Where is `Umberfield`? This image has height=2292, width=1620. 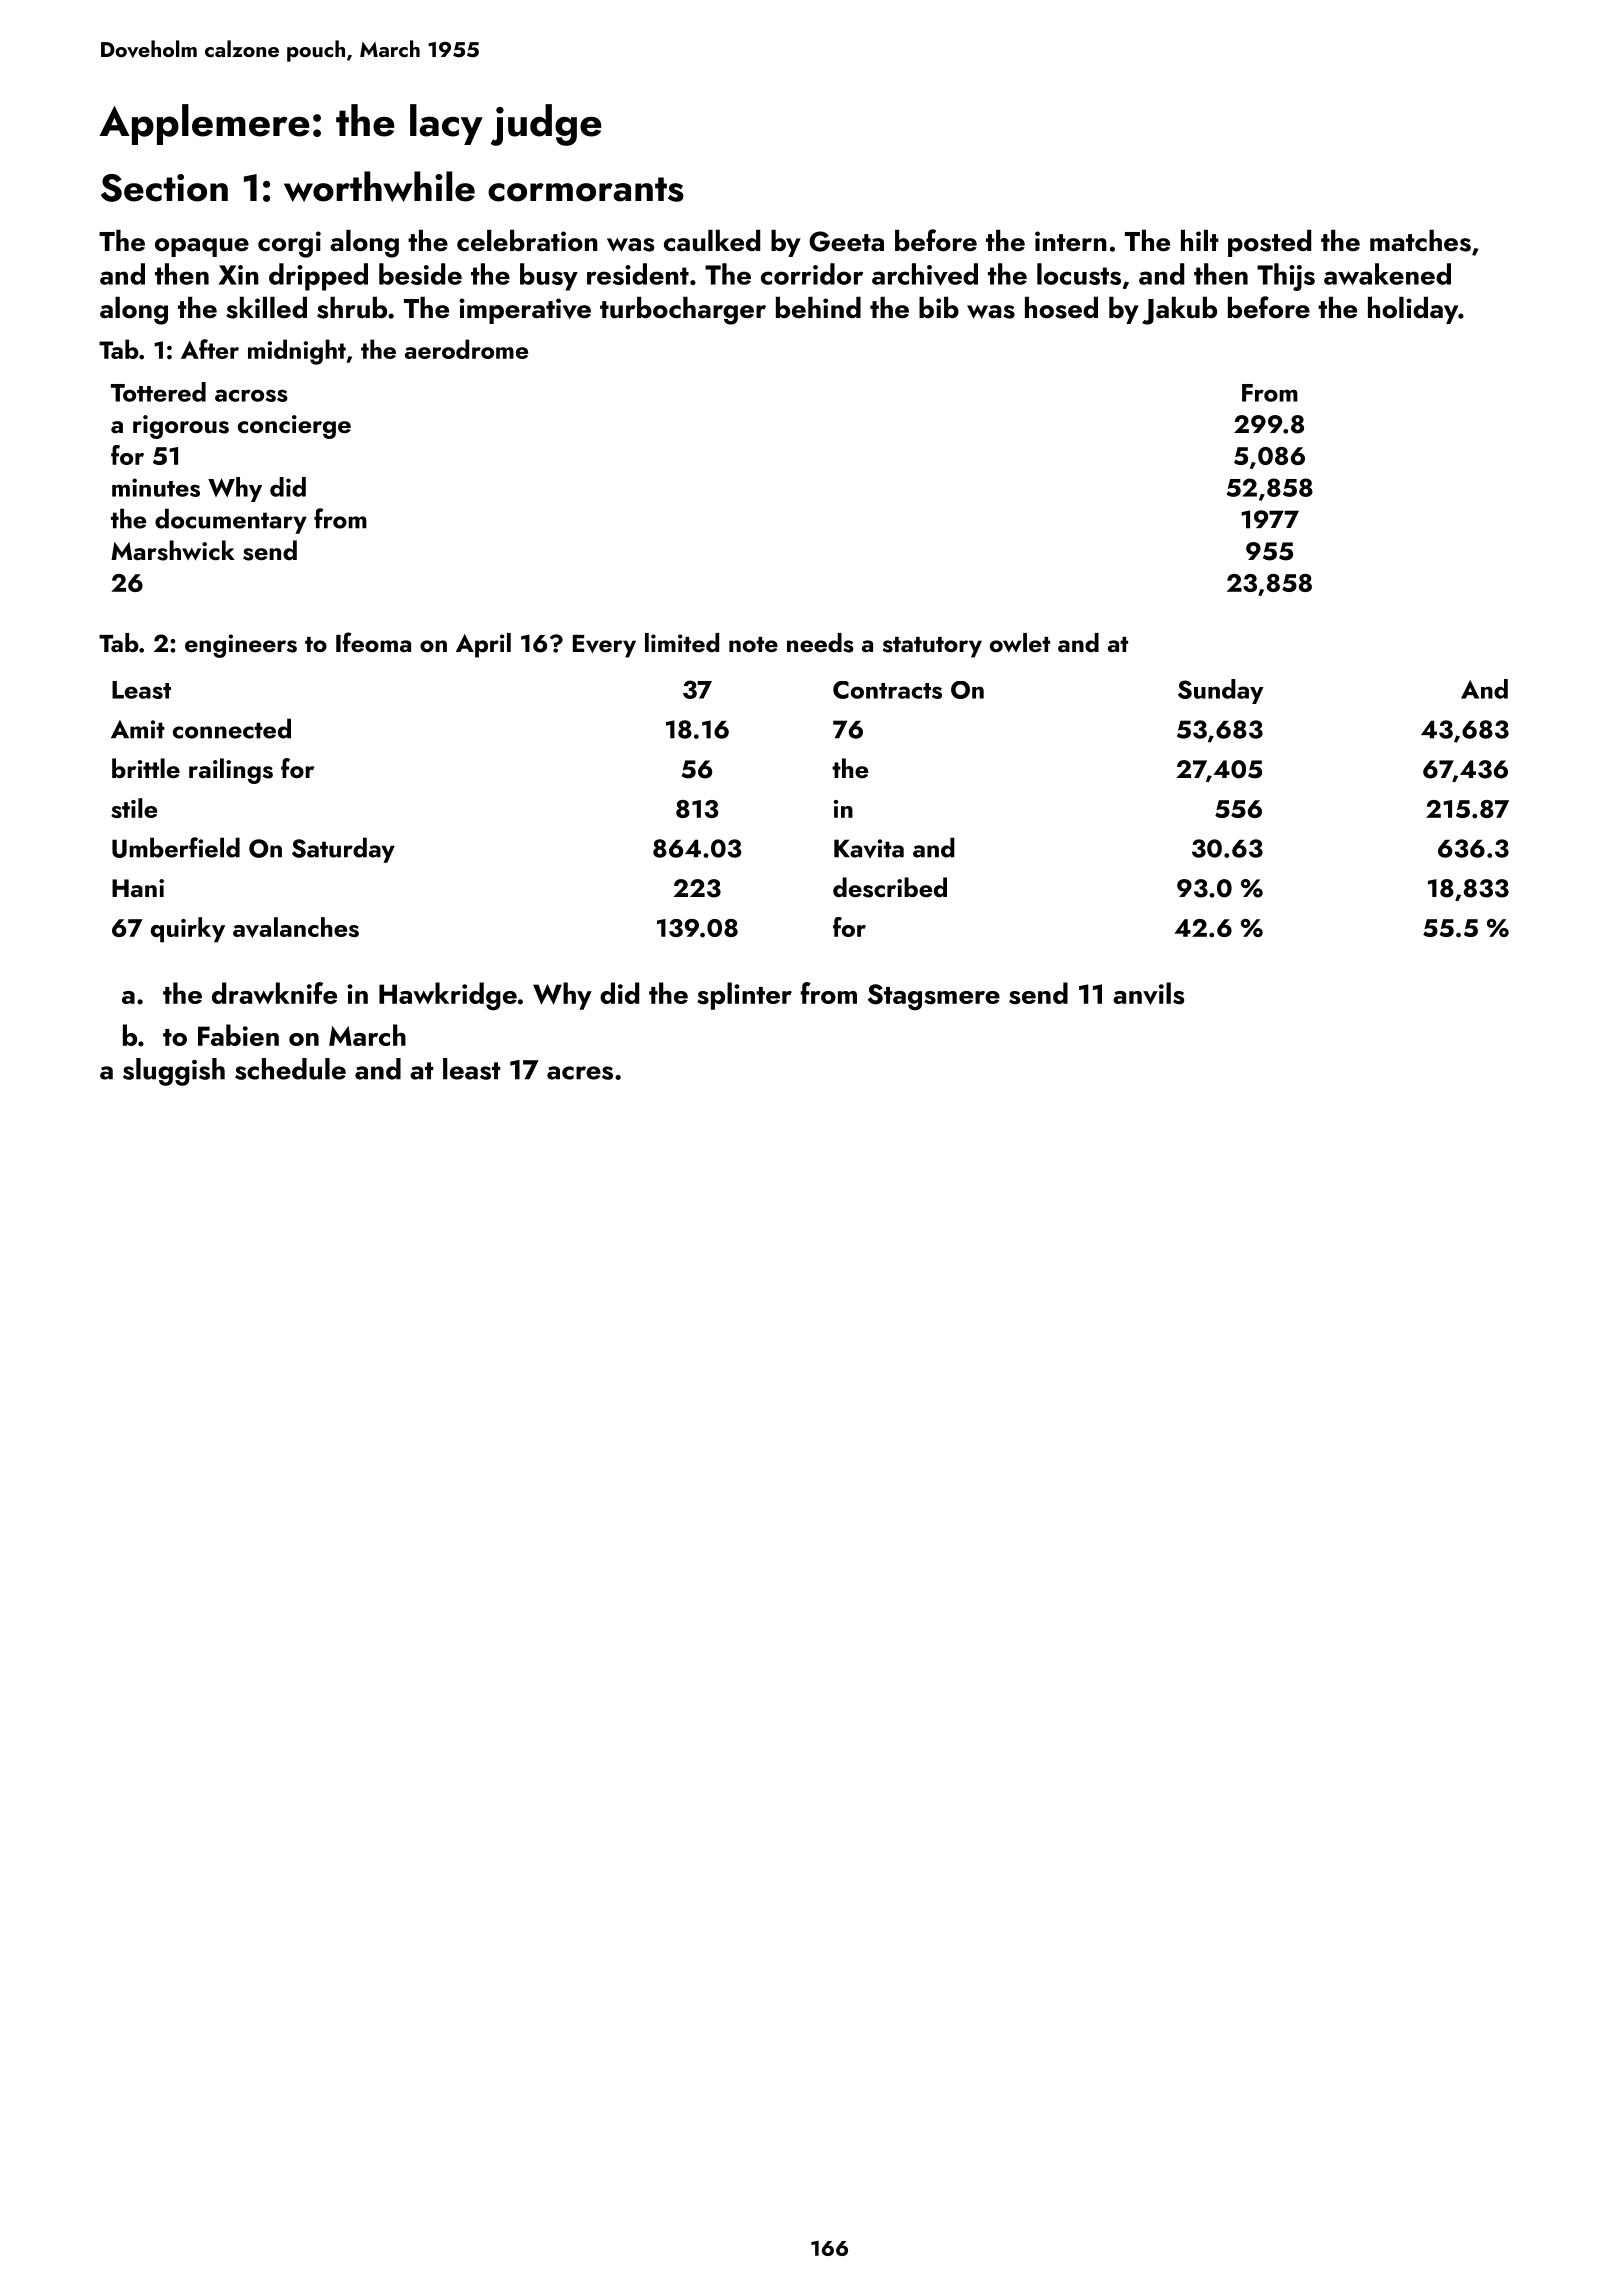 Umberfield is located at coordinates (176, 847).
